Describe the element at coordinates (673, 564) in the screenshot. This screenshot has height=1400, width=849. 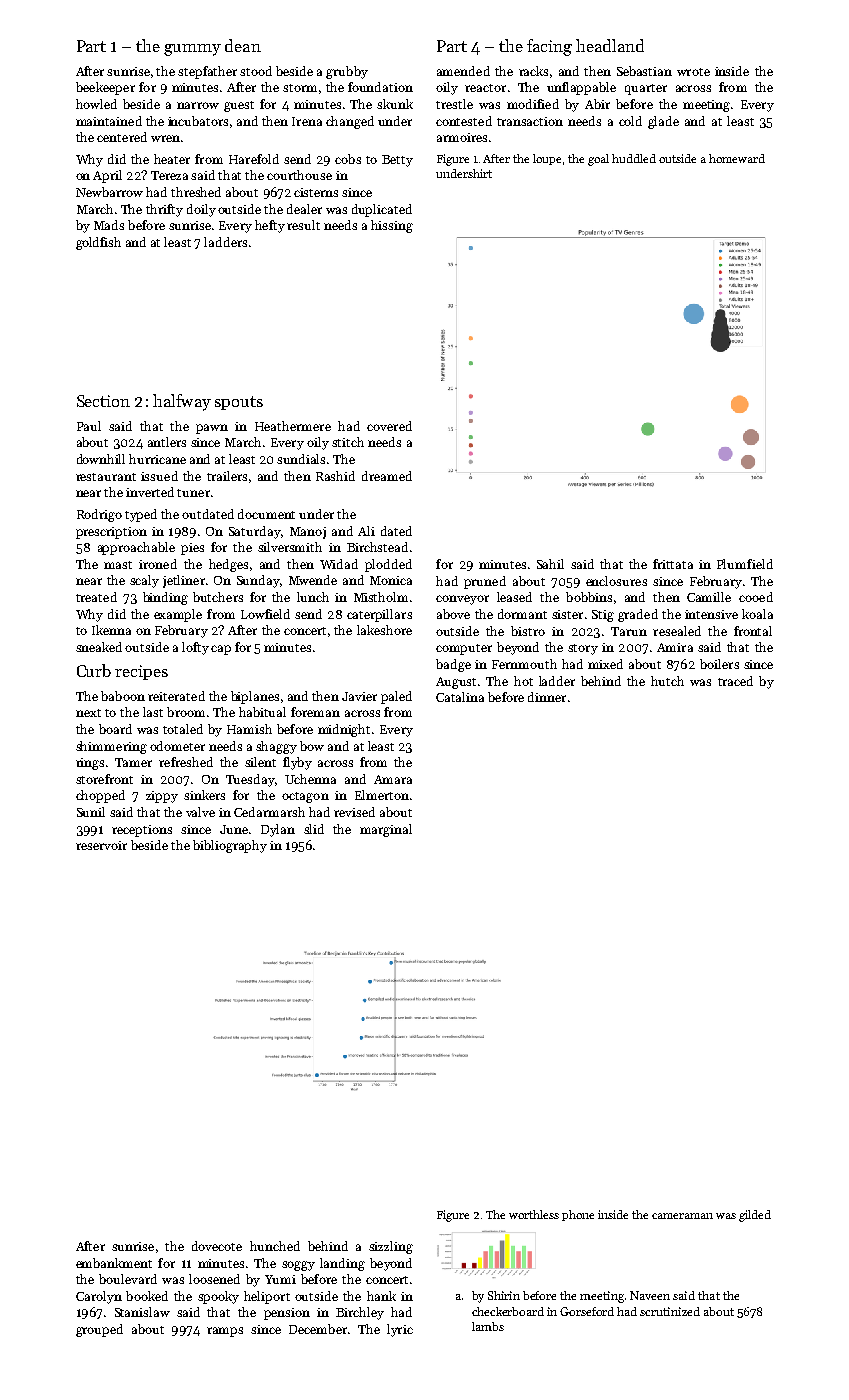
I see `frittata` at that location.
